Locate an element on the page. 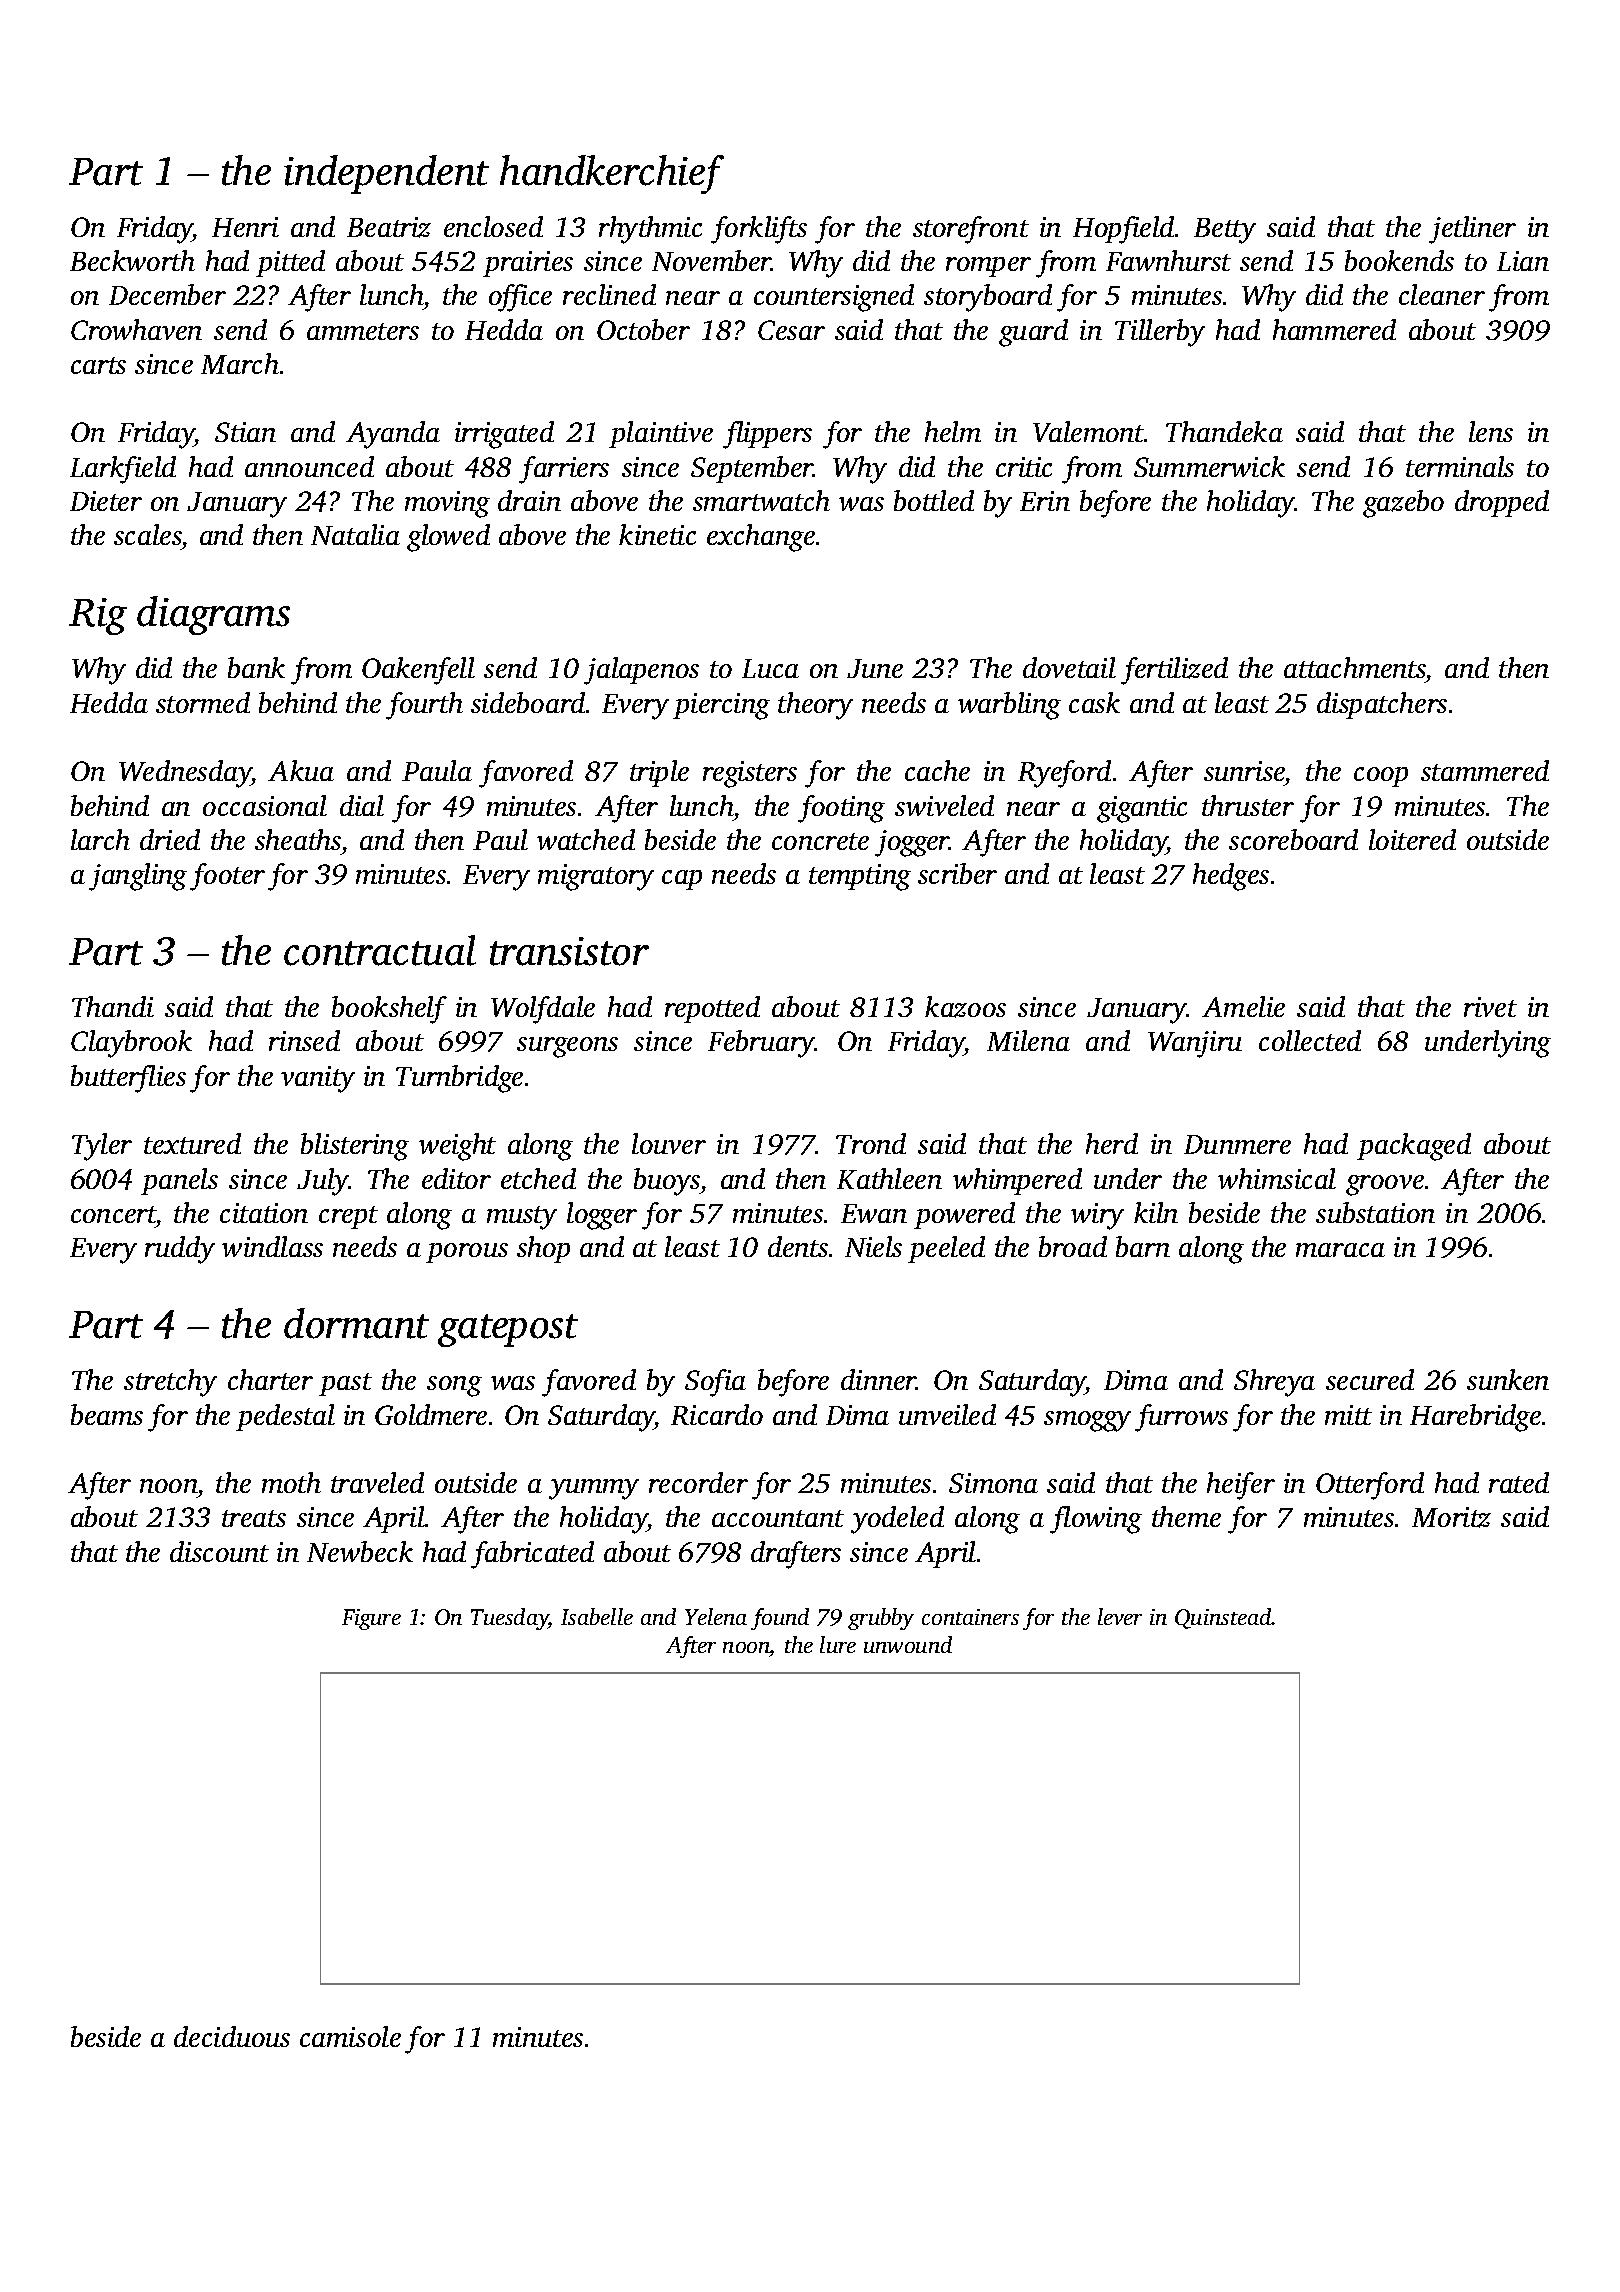 This image has width=1620, height=2292. powered is located at coordinates (964, 1215).
